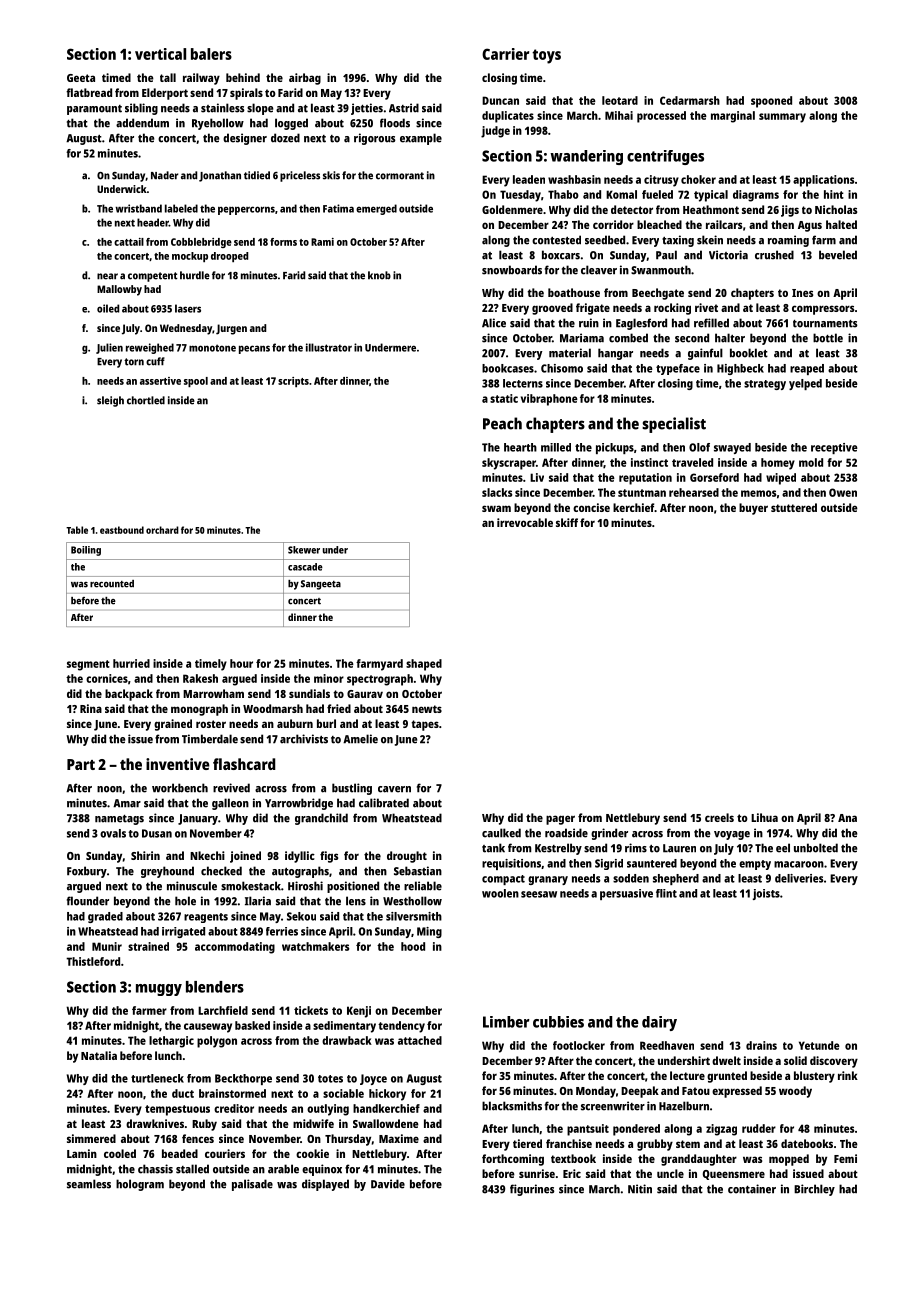 This page has width=924, height=1308. Describe the element at coordinates (196, 382) in the page. I see `spool` at that location.
